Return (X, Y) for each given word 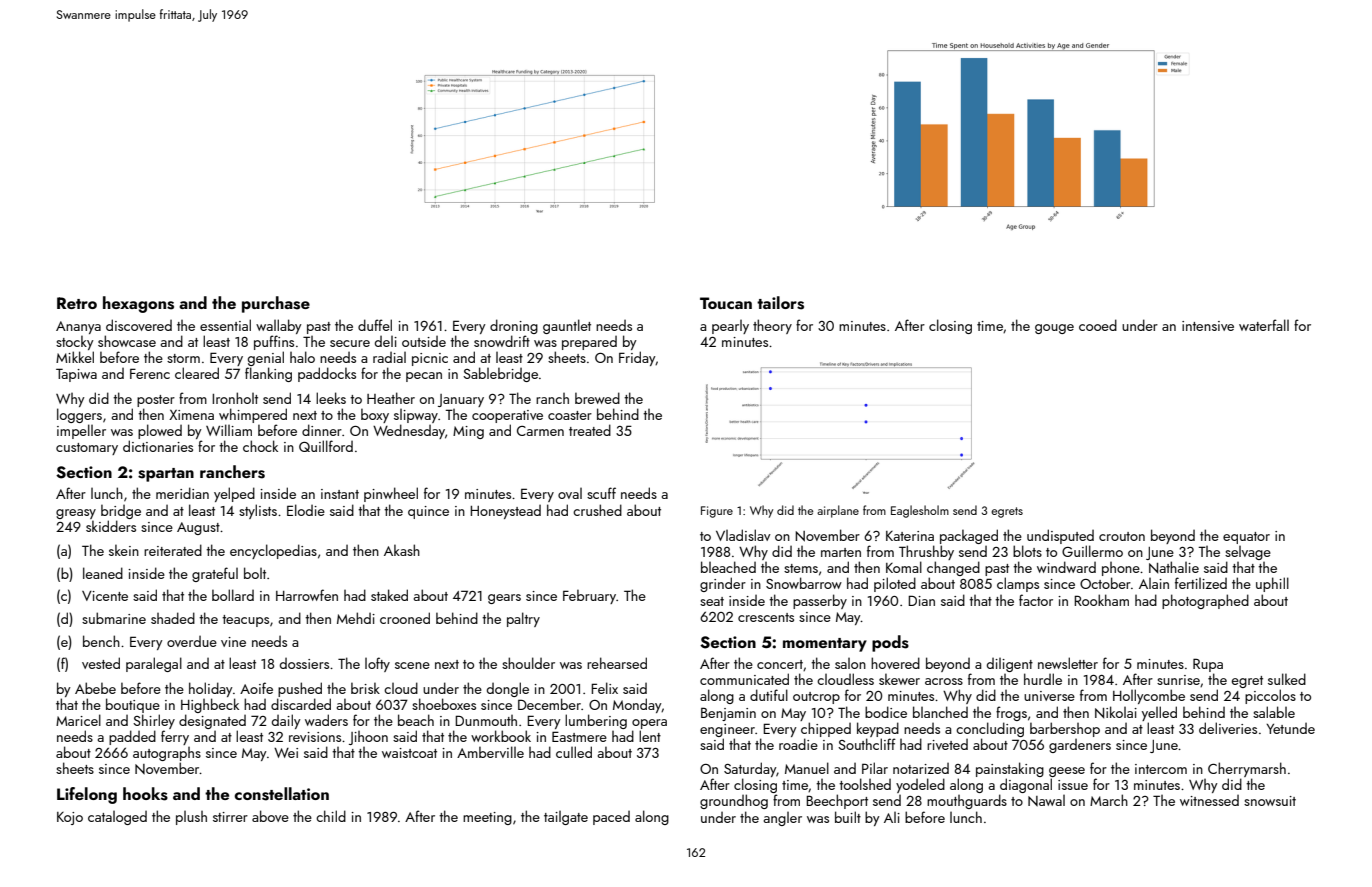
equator (1246, 538)
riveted (947, 744)
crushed (597, 510)
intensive (1208, 326)
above (270, 816)
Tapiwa (76, 375)
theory (772, 326)
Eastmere (579, 736)
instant (340, 494)
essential (225, 325)
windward (1066, 567)
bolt (255, 573)
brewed (597, 398)
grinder (723, 584)
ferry (175, 737)
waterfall (1264, 325)
